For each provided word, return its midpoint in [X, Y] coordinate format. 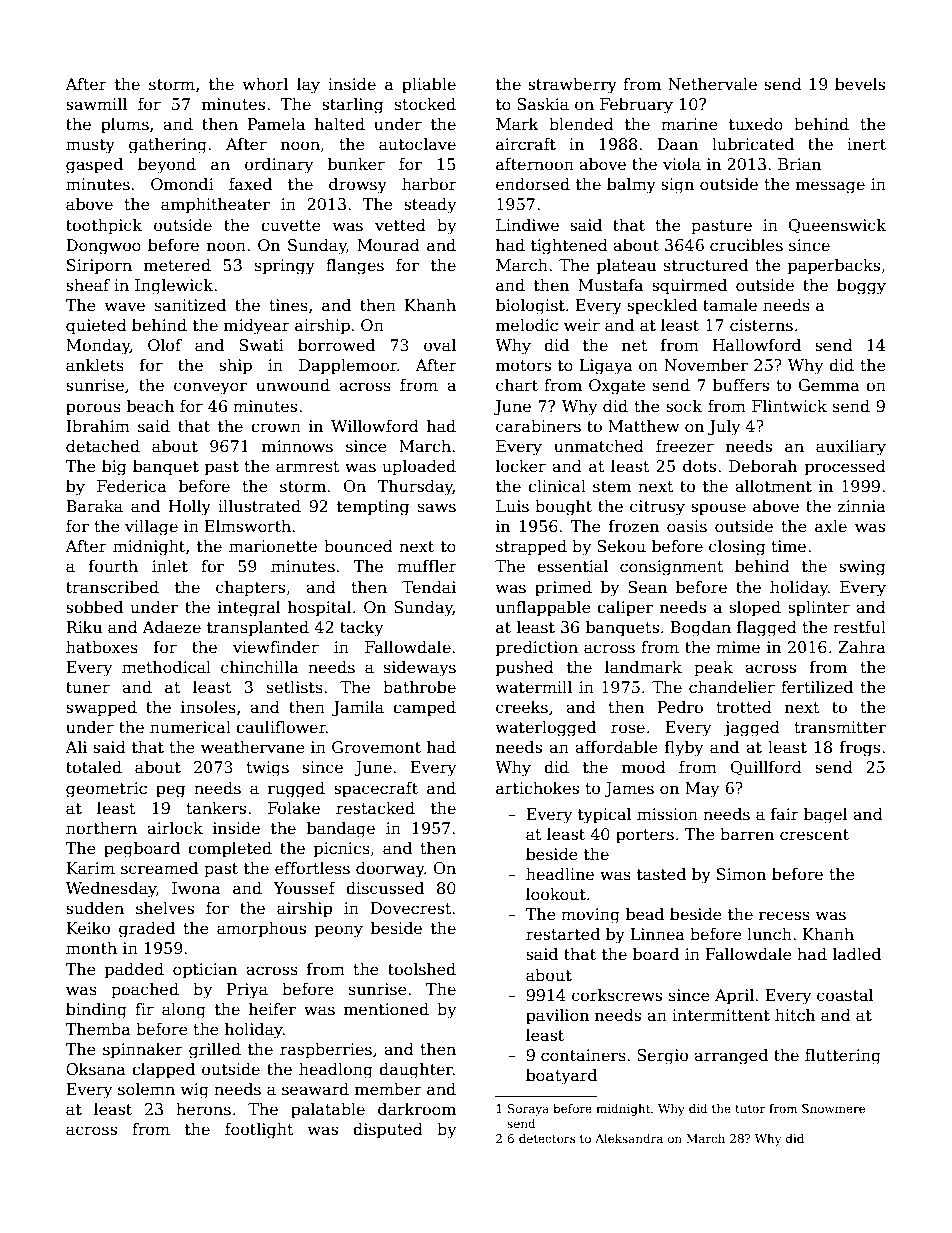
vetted [400, 225]
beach [150, 405]
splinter [819, 609]
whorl [265, 84]
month [91, 948]
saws [437, 508]
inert [866, 144]
